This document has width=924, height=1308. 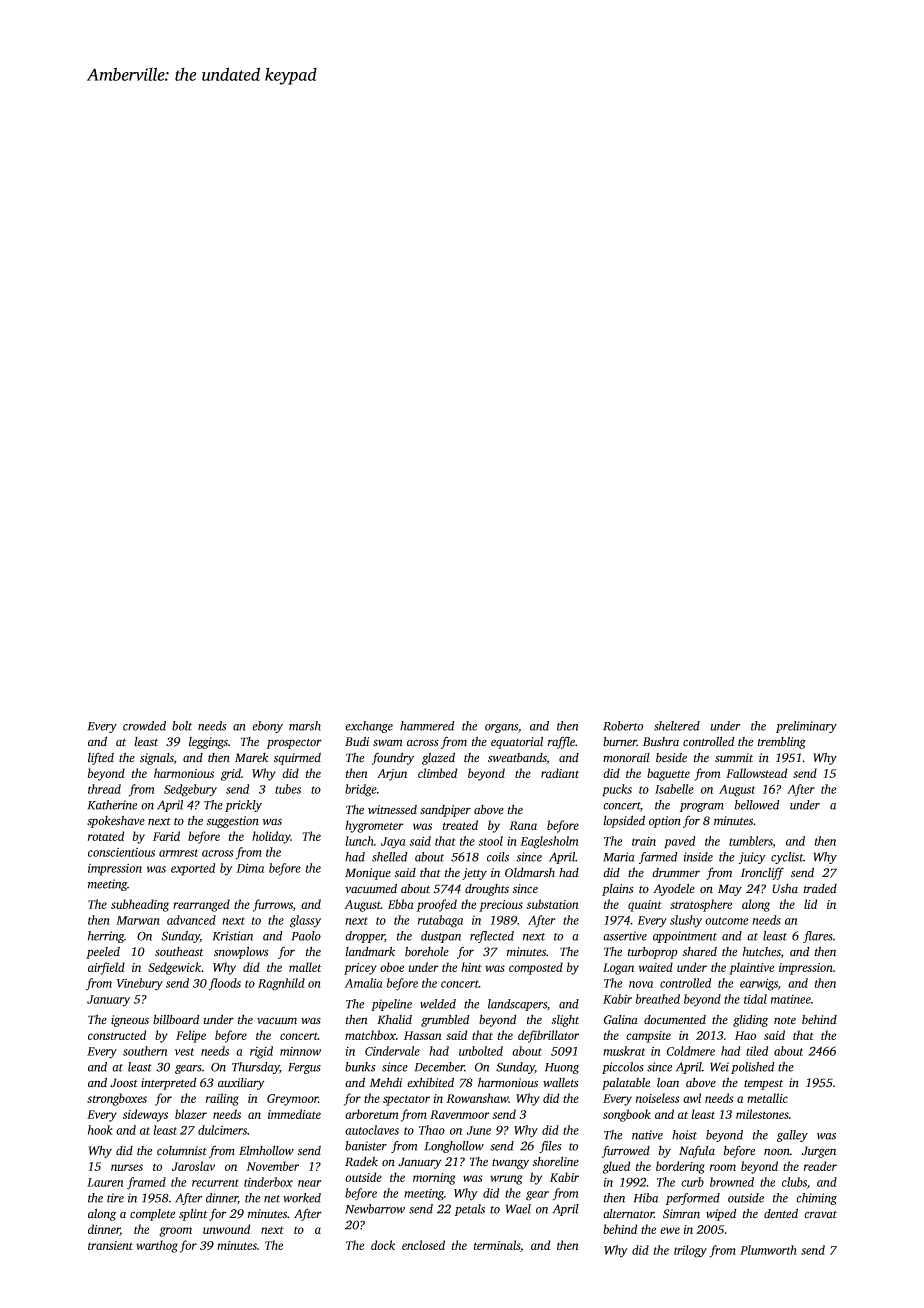 What do you see at coordinates (427, 726) in the document?
I see `hammered` at bounding box center [427, 726].
